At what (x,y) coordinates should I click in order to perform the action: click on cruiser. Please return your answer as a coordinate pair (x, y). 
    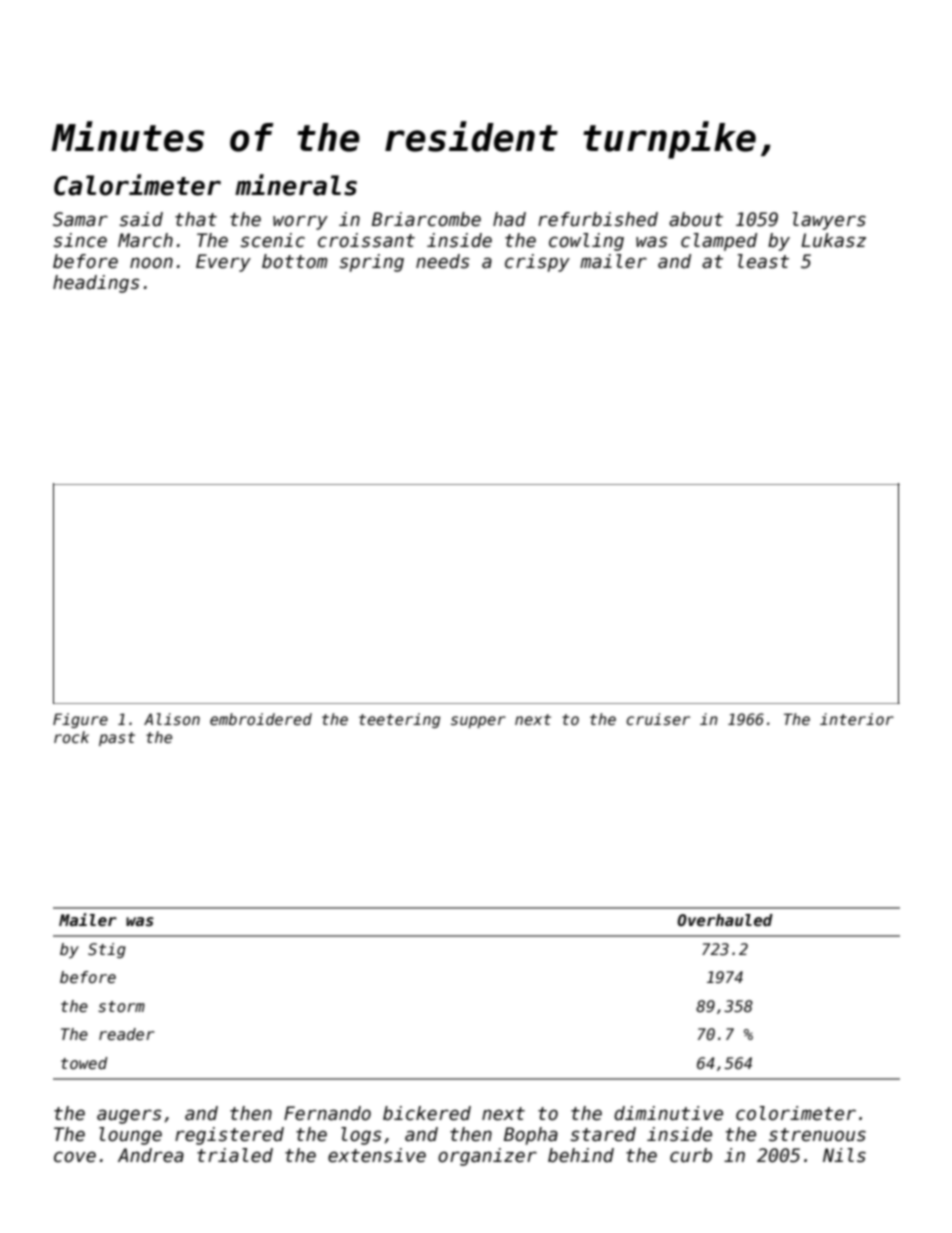
    Looking at the image, I should click on (658, 719).
